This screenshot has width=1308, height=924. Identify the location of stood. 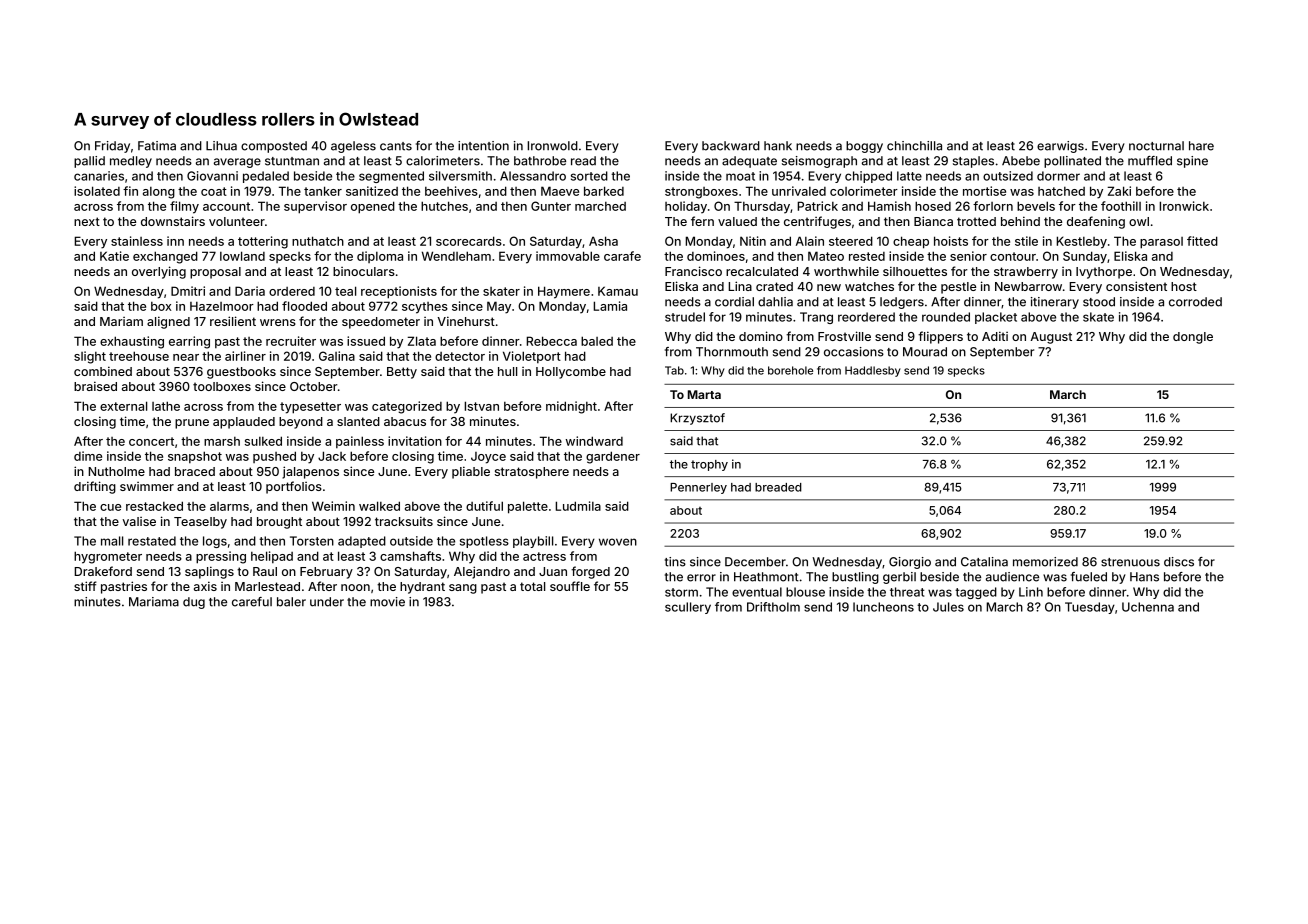
(1099, 302).
